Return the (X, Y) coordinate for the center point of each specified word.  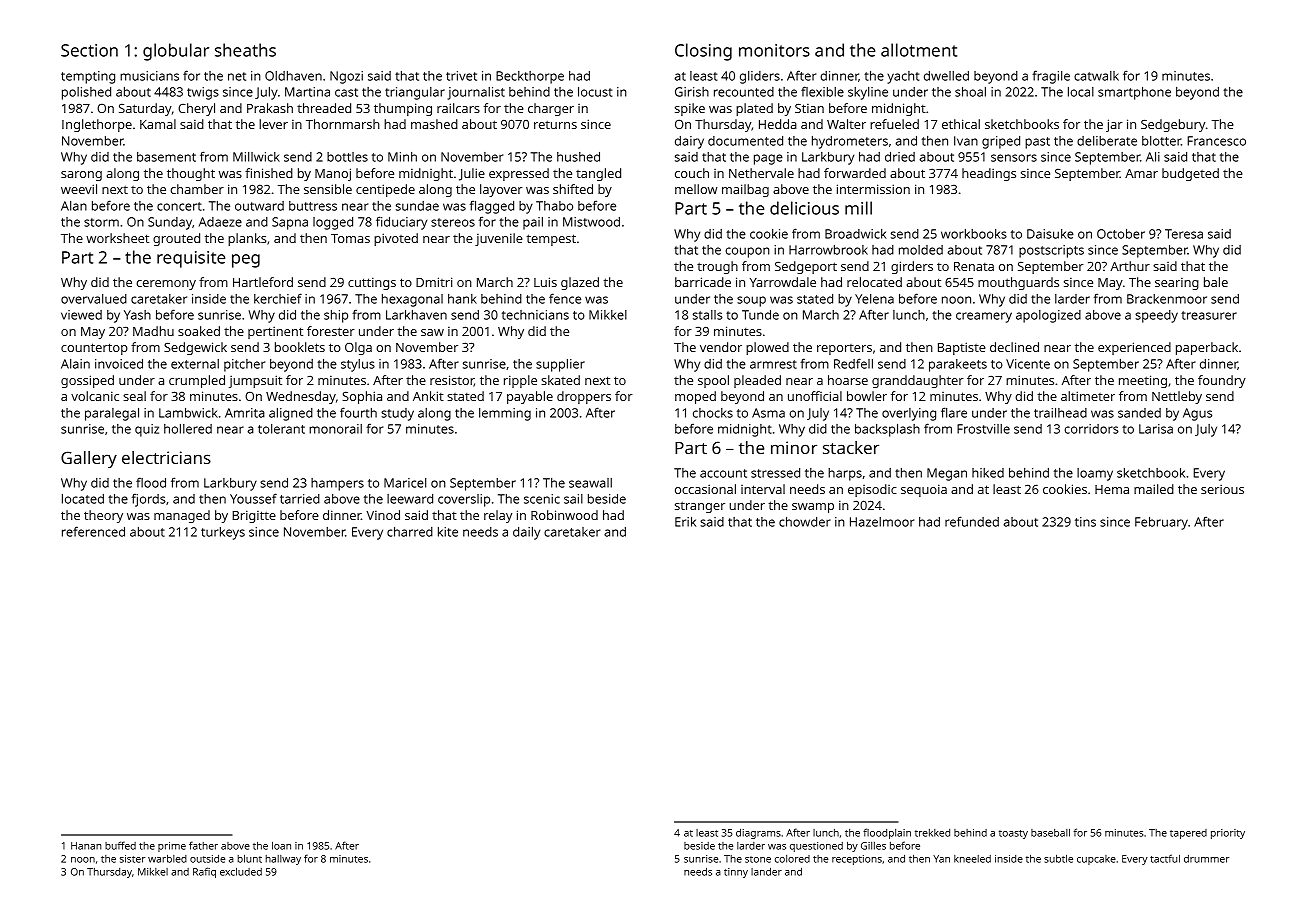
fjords (149, 500)
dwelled (946, 76)
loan (281, 845)
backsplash (887, 430)
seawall (590, 483)
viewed (81, 315)
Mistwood (591, 222)
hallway (283, 860)
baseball (1050, 832)
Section (89, 50)
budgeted (1190, 174)
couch (692, 173)
